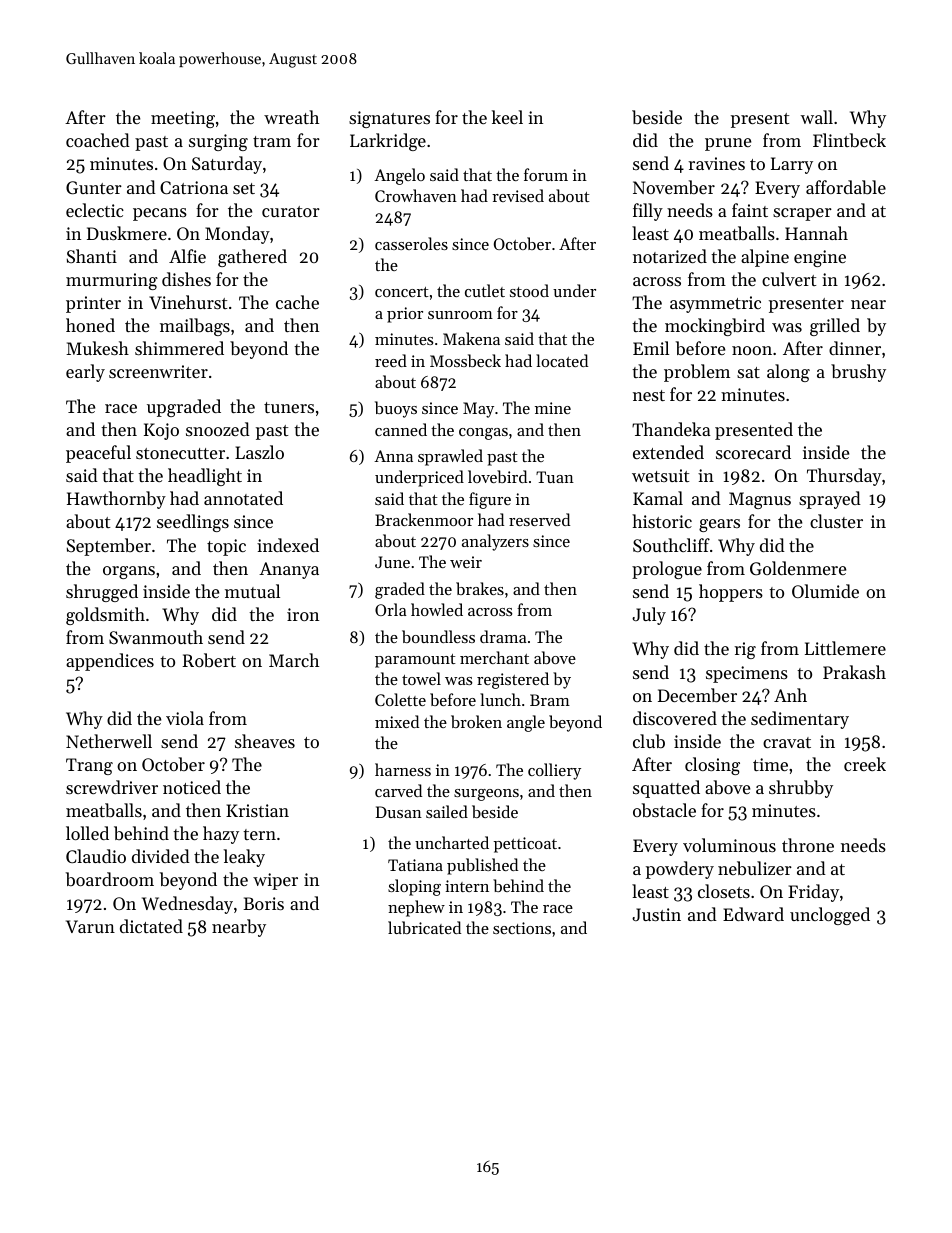 Image resolution: width=952 pixels, height=1233 pixels. I want to click on Edward, so click(753, 914).
